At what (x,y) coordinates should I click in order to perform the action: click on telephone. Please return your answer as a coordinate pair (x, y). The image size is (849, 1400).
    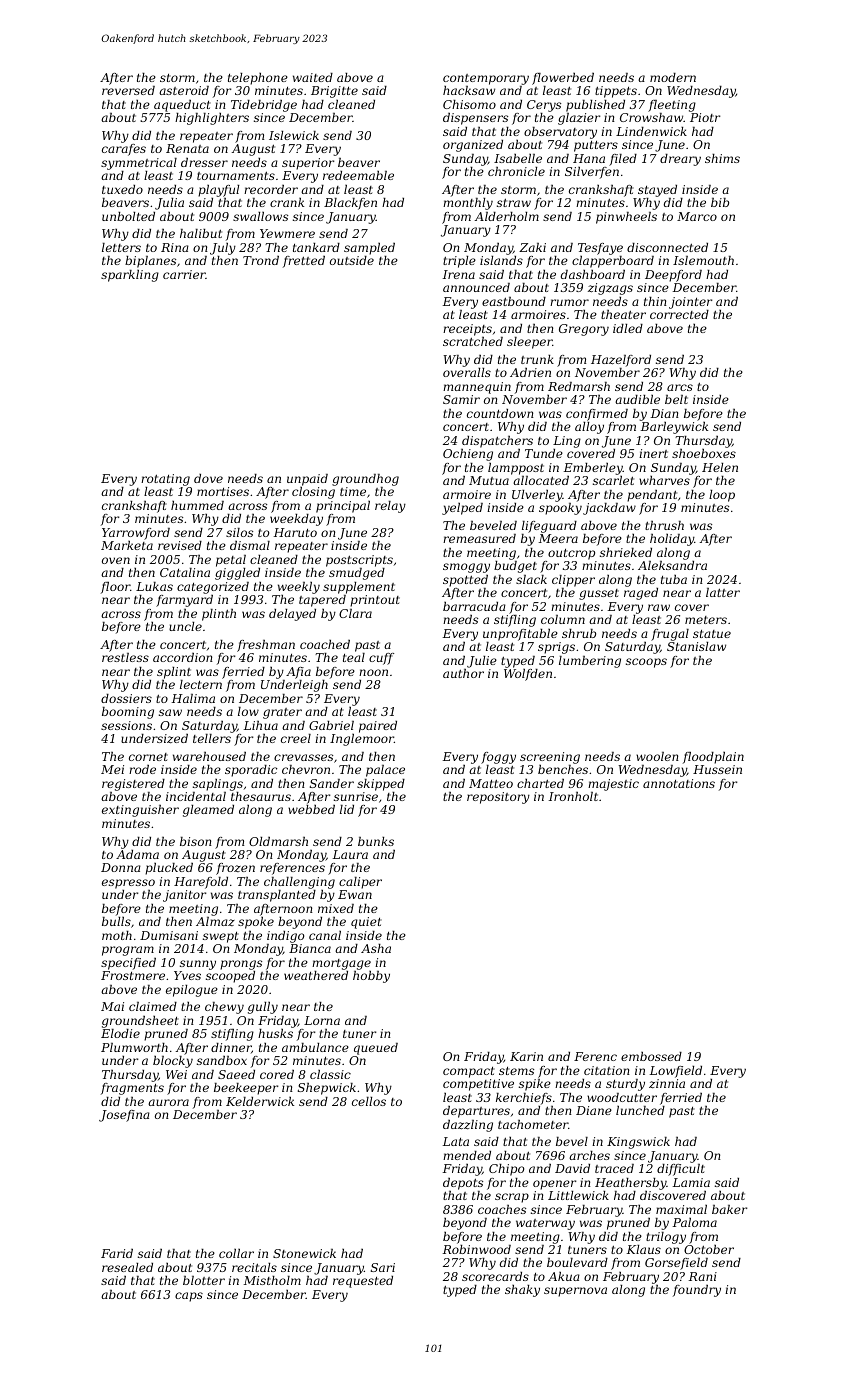
    Looking at the image, I should click on (258, 79).
